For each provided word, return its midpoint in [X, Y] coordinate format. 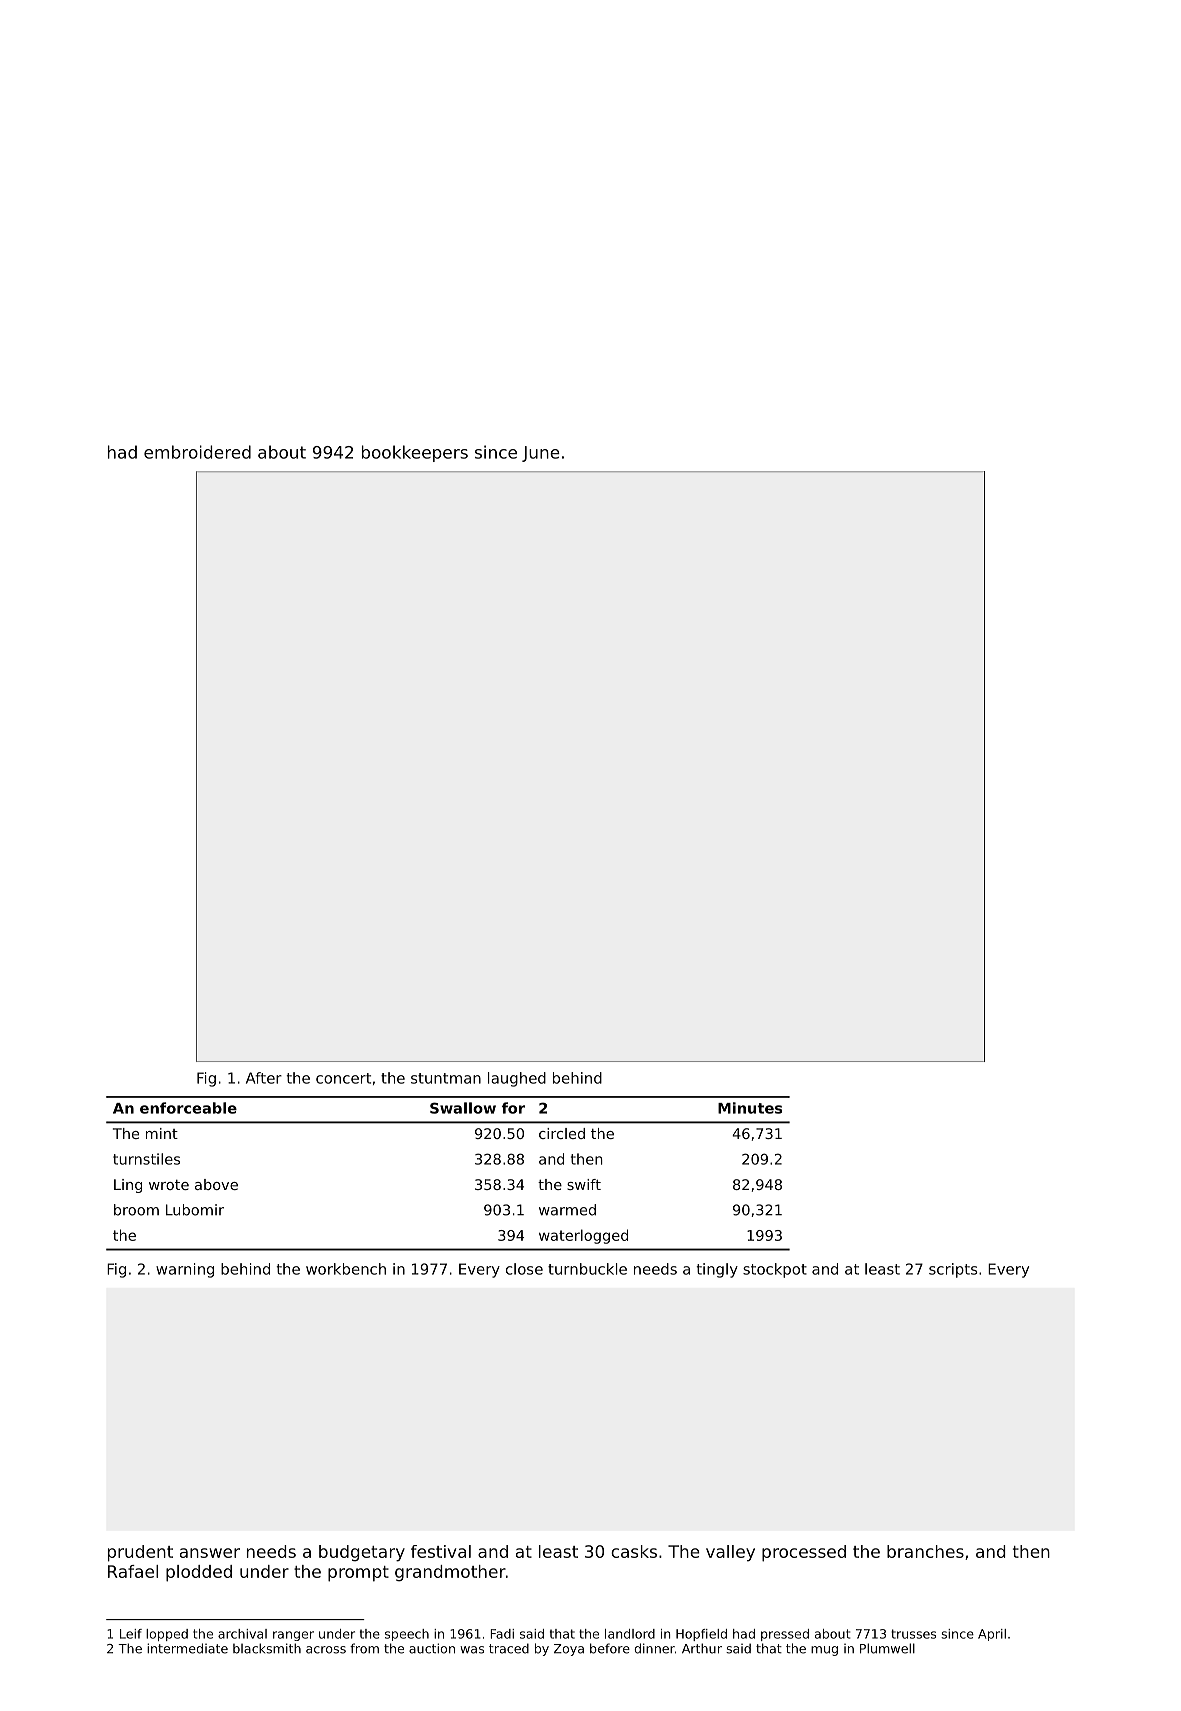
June [541, 454]
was [472, 1650]
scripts [953, 1270]
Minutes [750, 1108]
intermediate [187, 1648]
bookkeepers [415, 453]
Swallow [463, 1108]
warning [185, 1270]
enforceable [188, 1108]
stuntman [446, 1078]
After [264, 1078]
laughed [517, 1079]
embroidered [197, 452]
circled [562, 1133]
